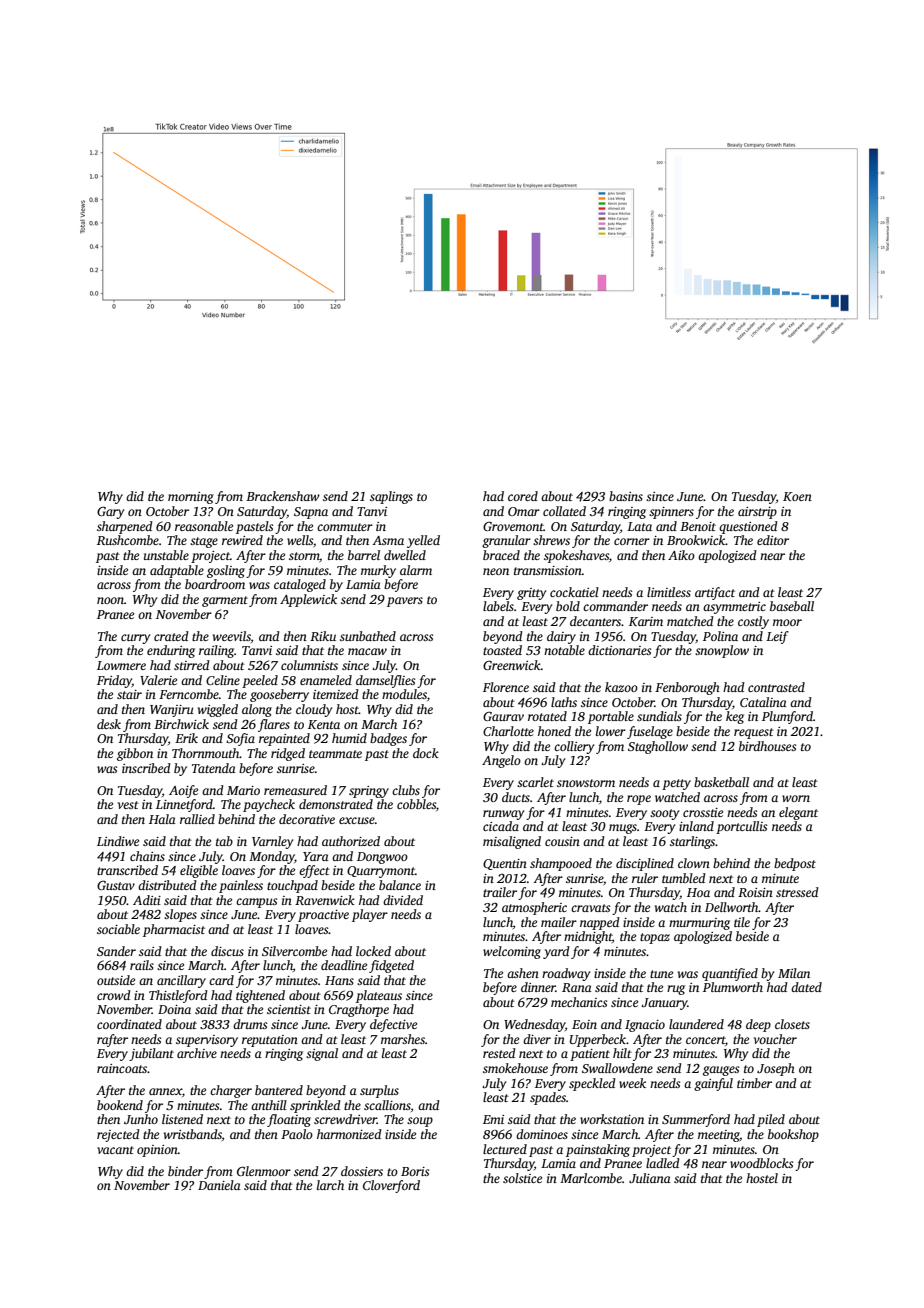  Describe the element at coordinates (379, 1091) in the screenshot. I see `surplus` at that location.
